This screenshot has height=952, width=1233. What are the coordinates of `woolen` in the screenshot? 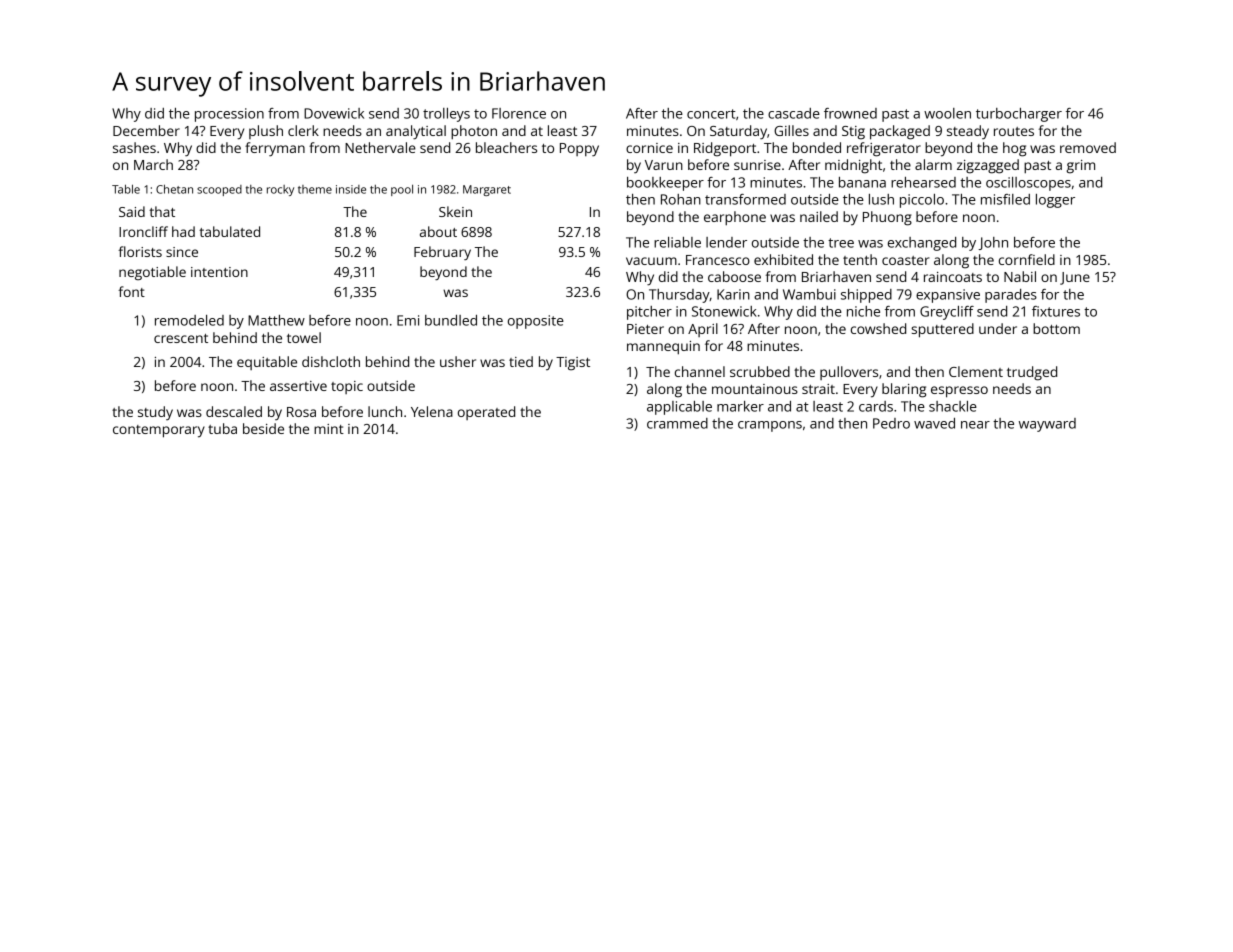 It's located at (947, 113).
